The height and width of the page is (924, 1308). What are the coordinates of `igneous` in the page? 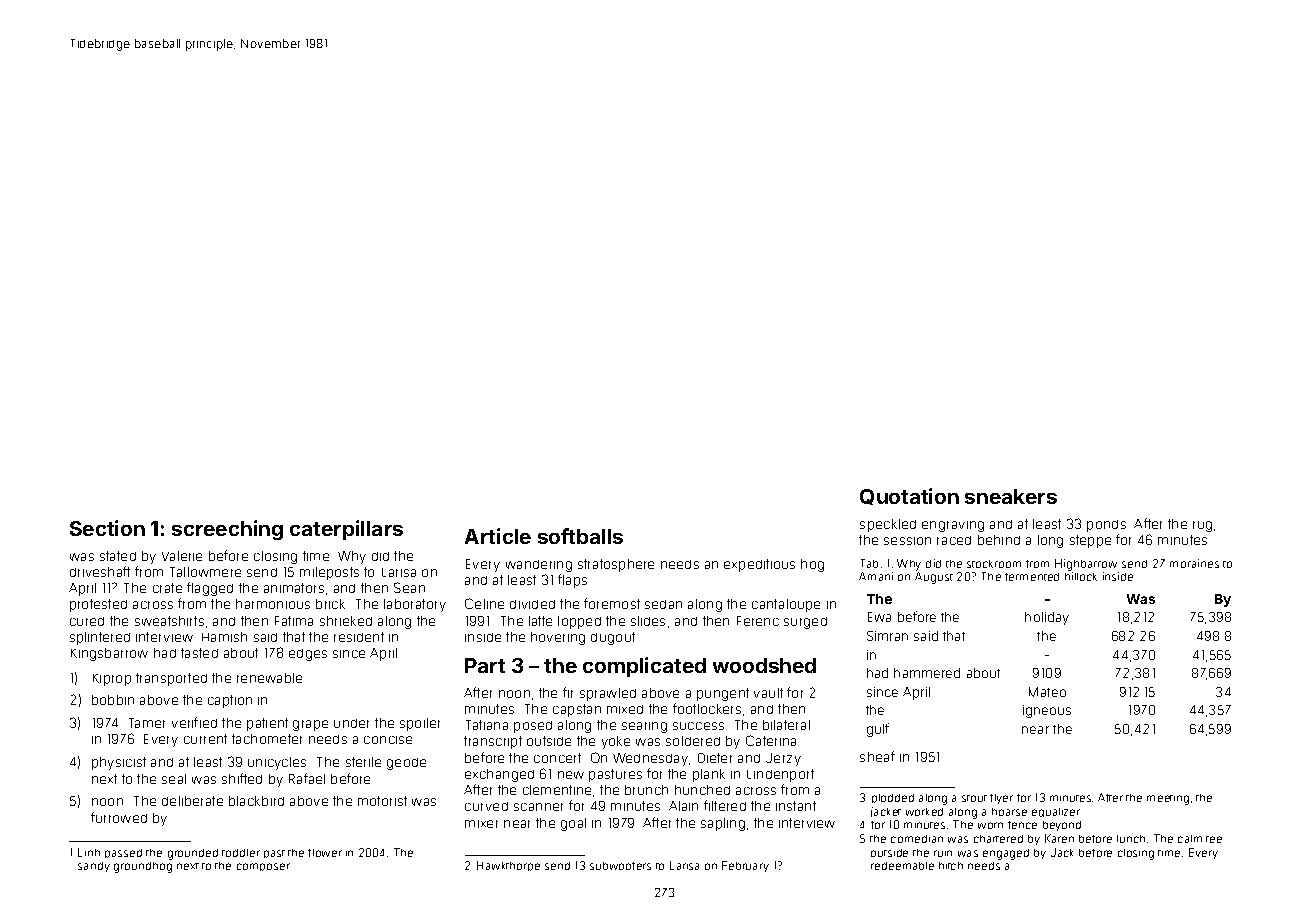 It's located at (1047, 711).
